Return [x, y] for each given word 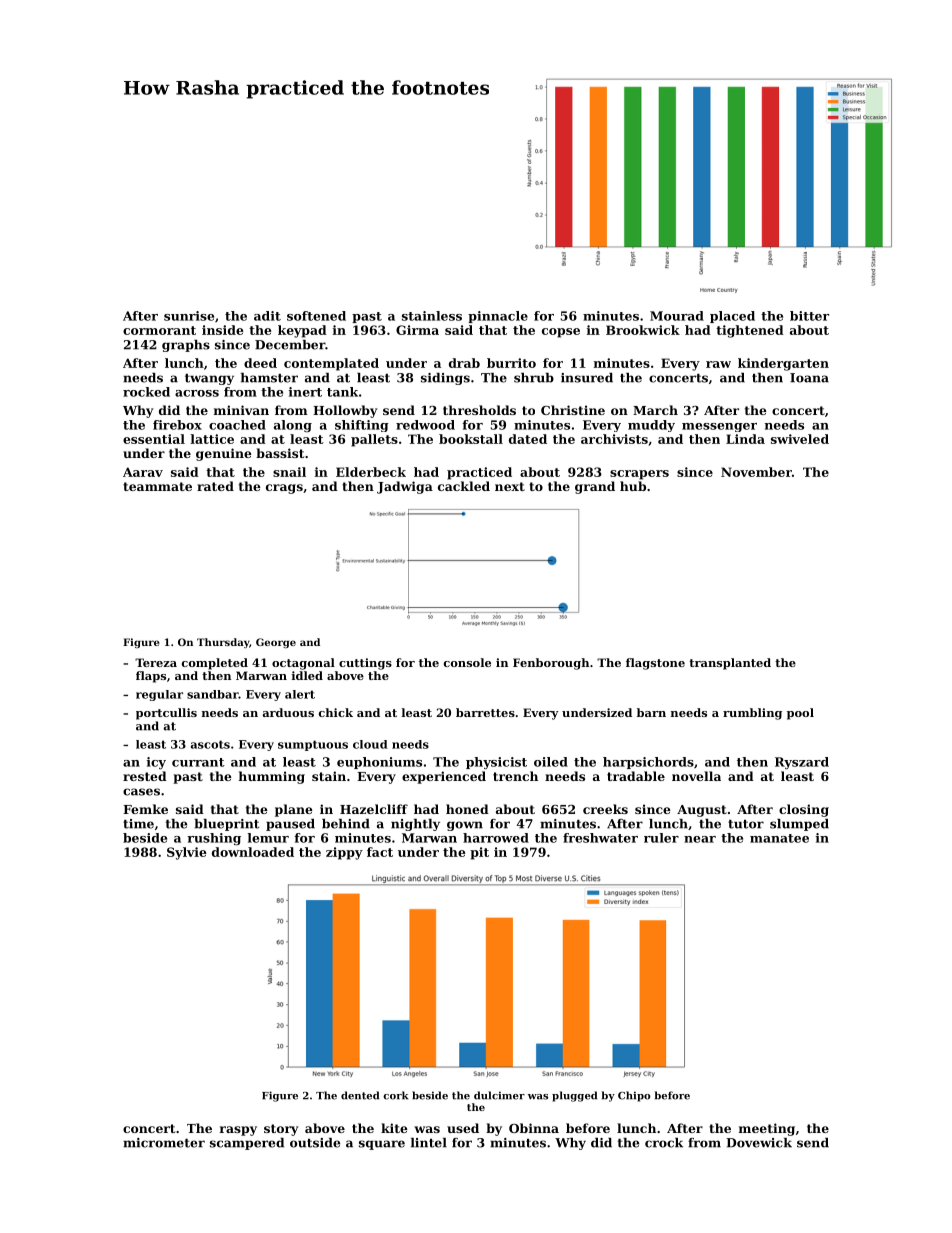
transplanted [730, 664]
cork [395, 1095]
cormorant [159, 330]
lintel [429, 1143]
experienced [444, 777]
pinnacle [498, 317]
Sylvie [186, 853]
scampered [247, 1144]
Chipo [634, 1096]
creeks [605, 809]
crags [284, 489]
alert [300, 694]
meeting [767, 1129]
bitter [809, 316]
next [510, 486]
